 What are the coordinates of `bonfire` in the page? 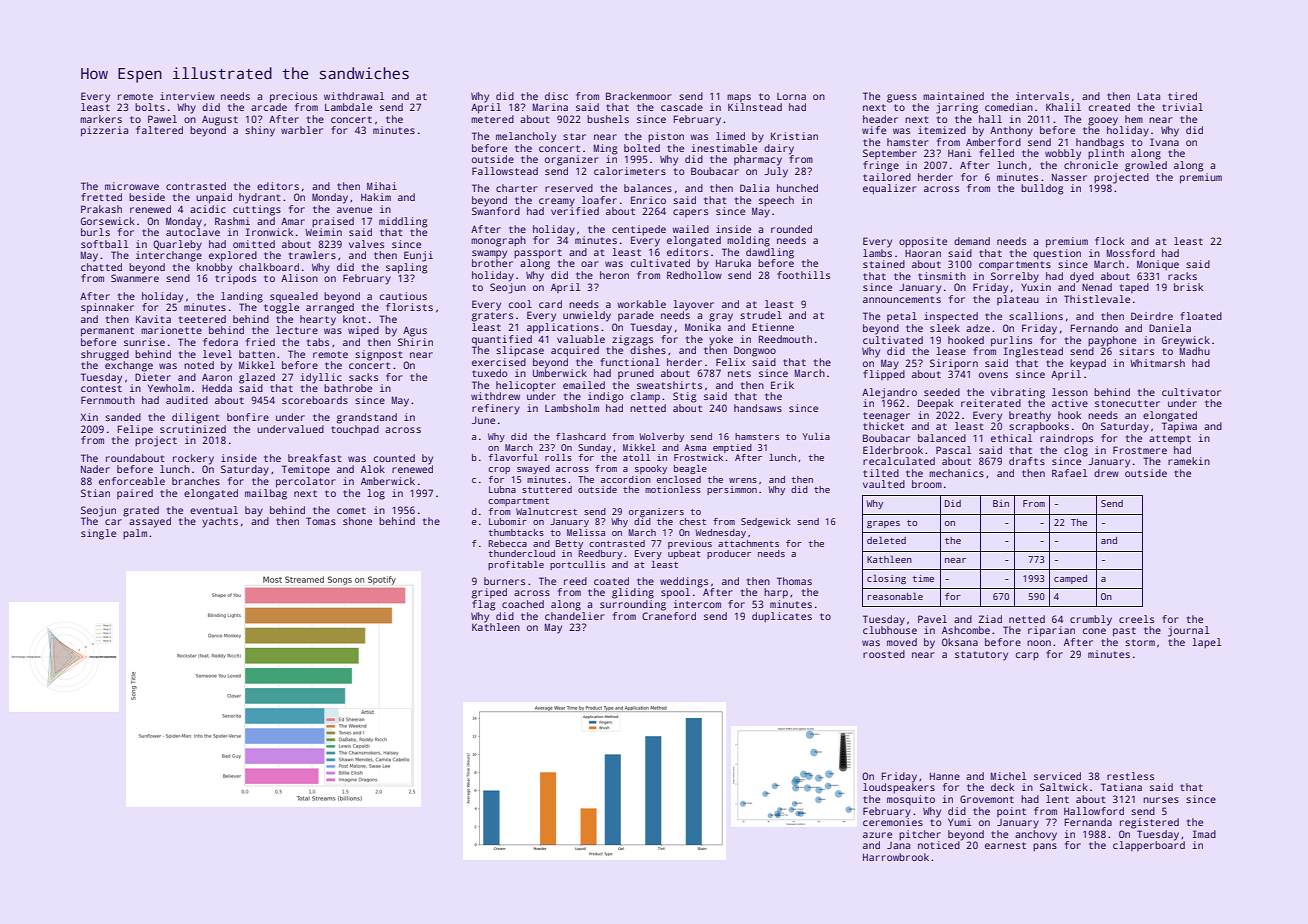 It's located at (248, 417).
